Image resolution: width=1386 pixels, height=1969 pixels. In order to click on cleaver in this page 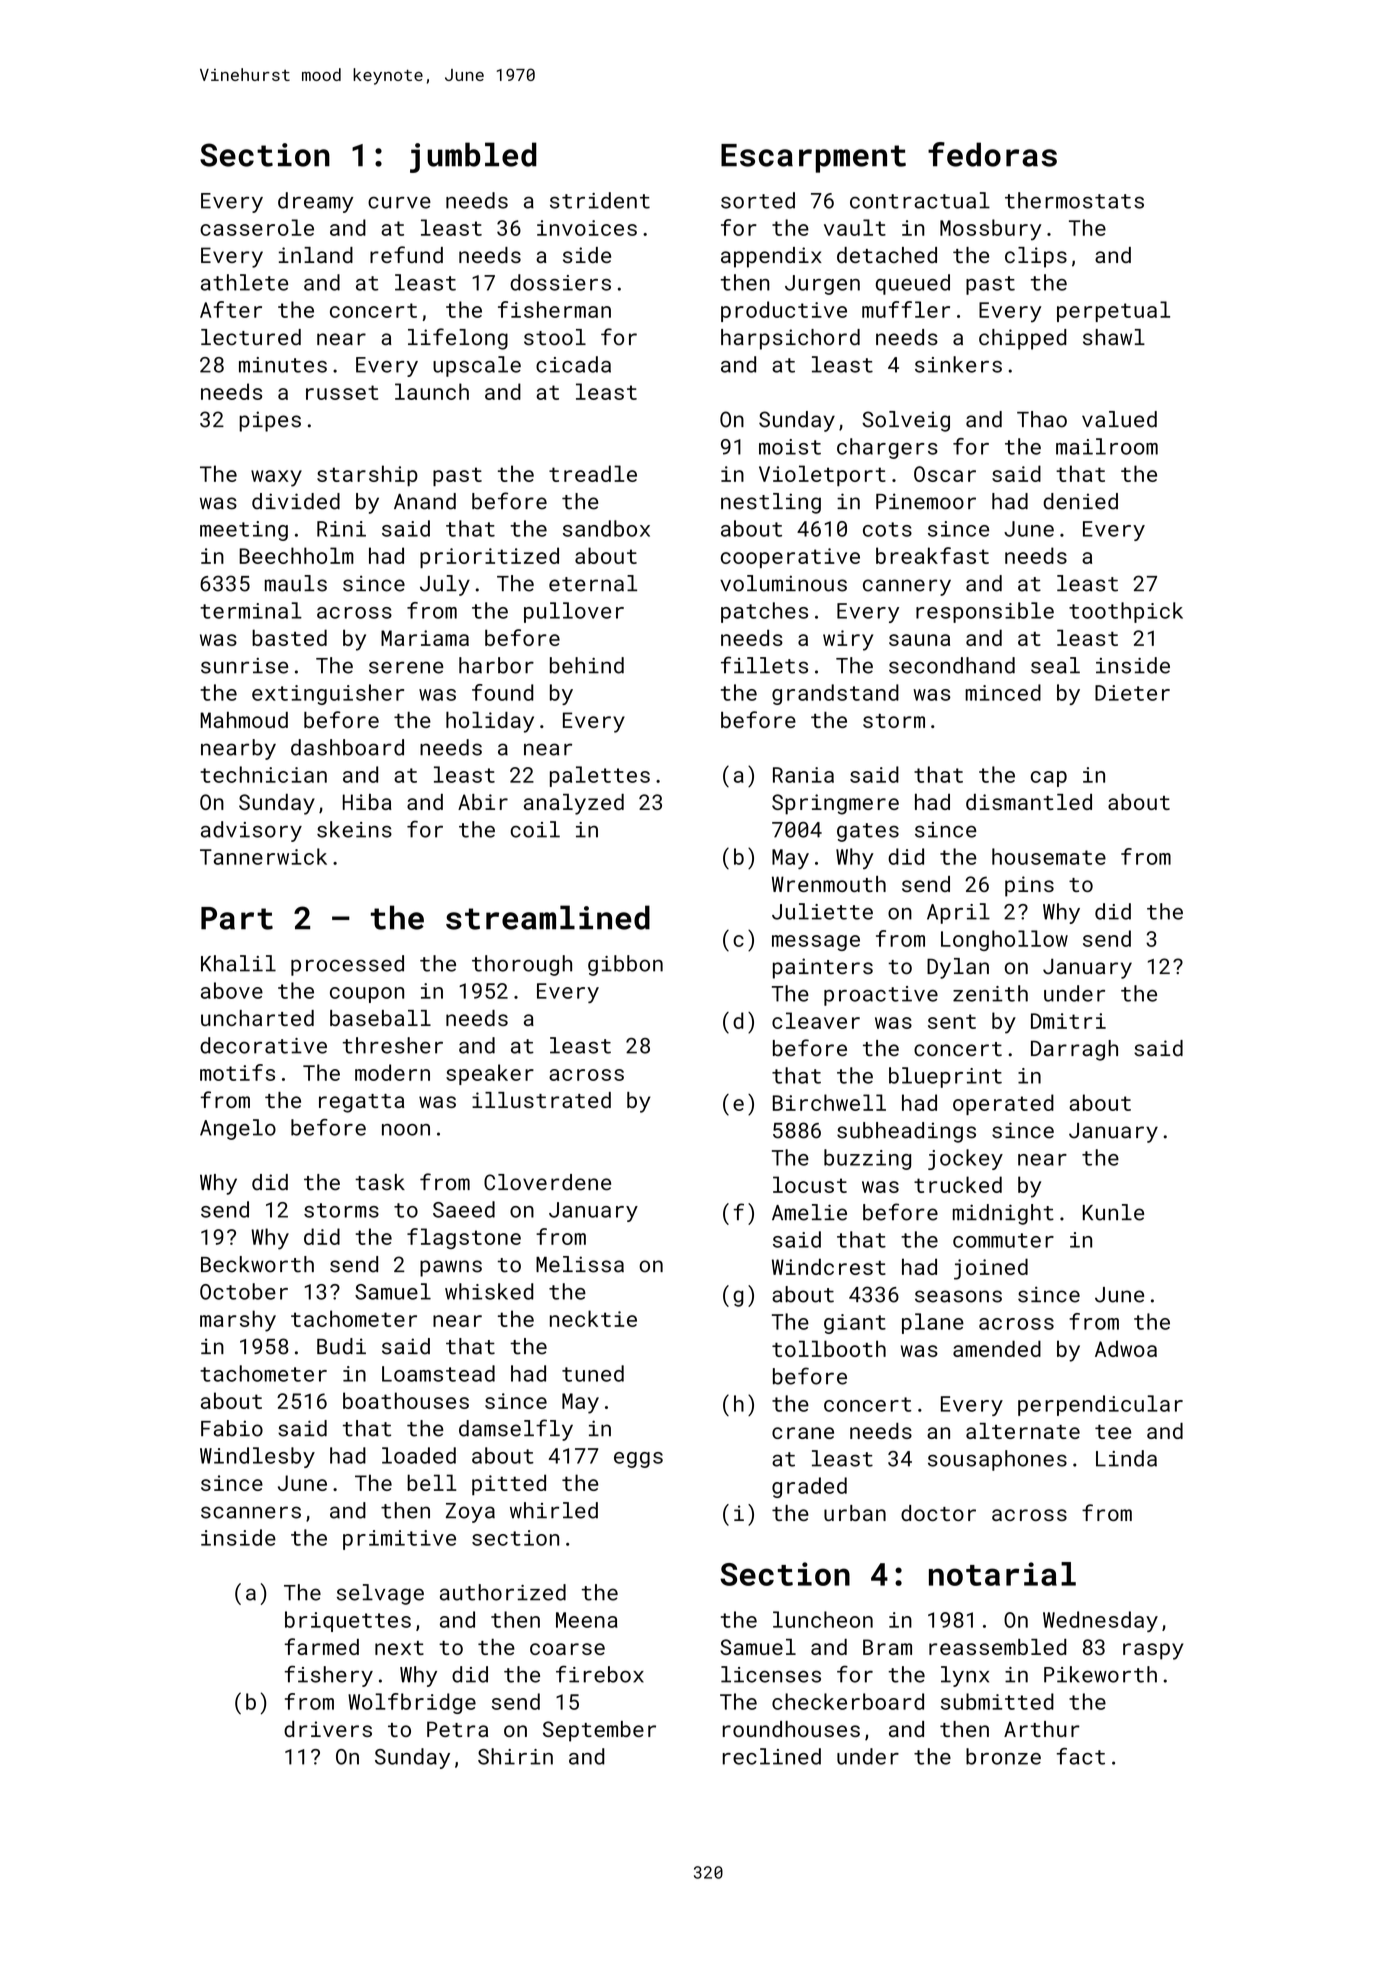, I will do `click(816, 1020)`.
